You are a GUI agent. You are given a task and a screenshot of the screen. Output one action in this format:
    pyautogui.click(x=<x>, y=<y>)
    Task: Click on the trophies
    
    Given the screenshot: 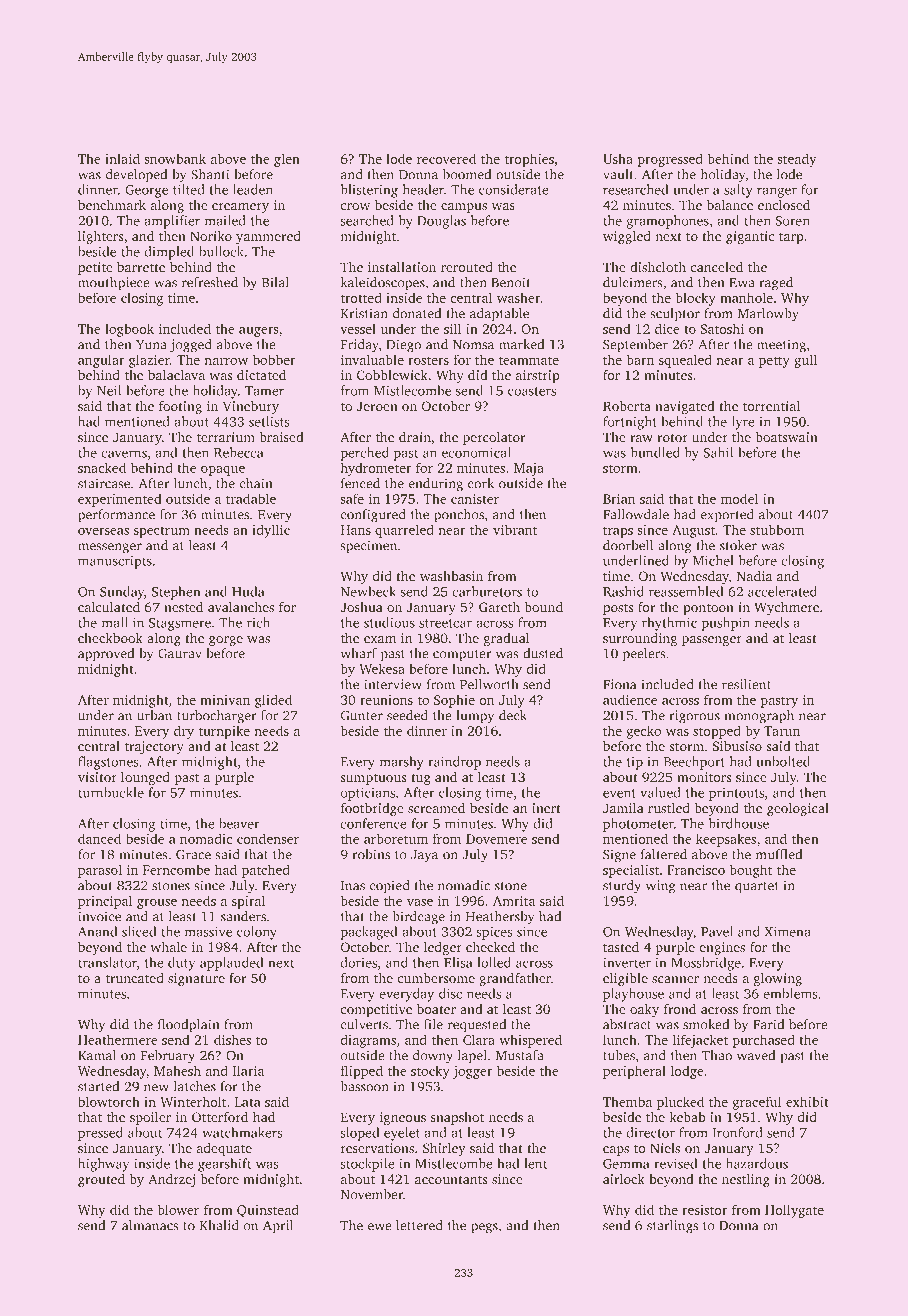 What is the action you would take?
    pyautogui.click(x=529, y=160)
